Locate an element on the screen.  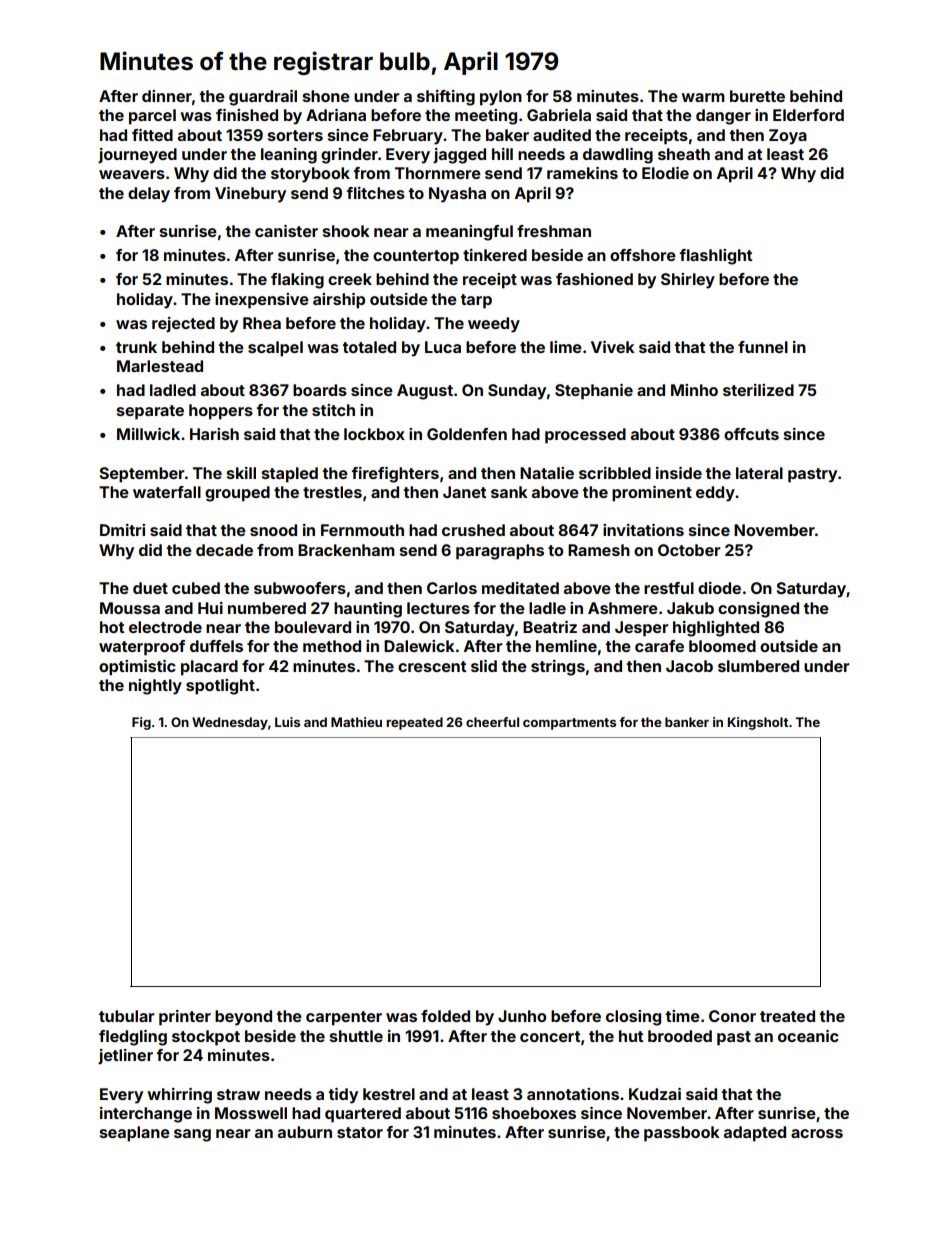
warm is located at coordinates (703, 97).
